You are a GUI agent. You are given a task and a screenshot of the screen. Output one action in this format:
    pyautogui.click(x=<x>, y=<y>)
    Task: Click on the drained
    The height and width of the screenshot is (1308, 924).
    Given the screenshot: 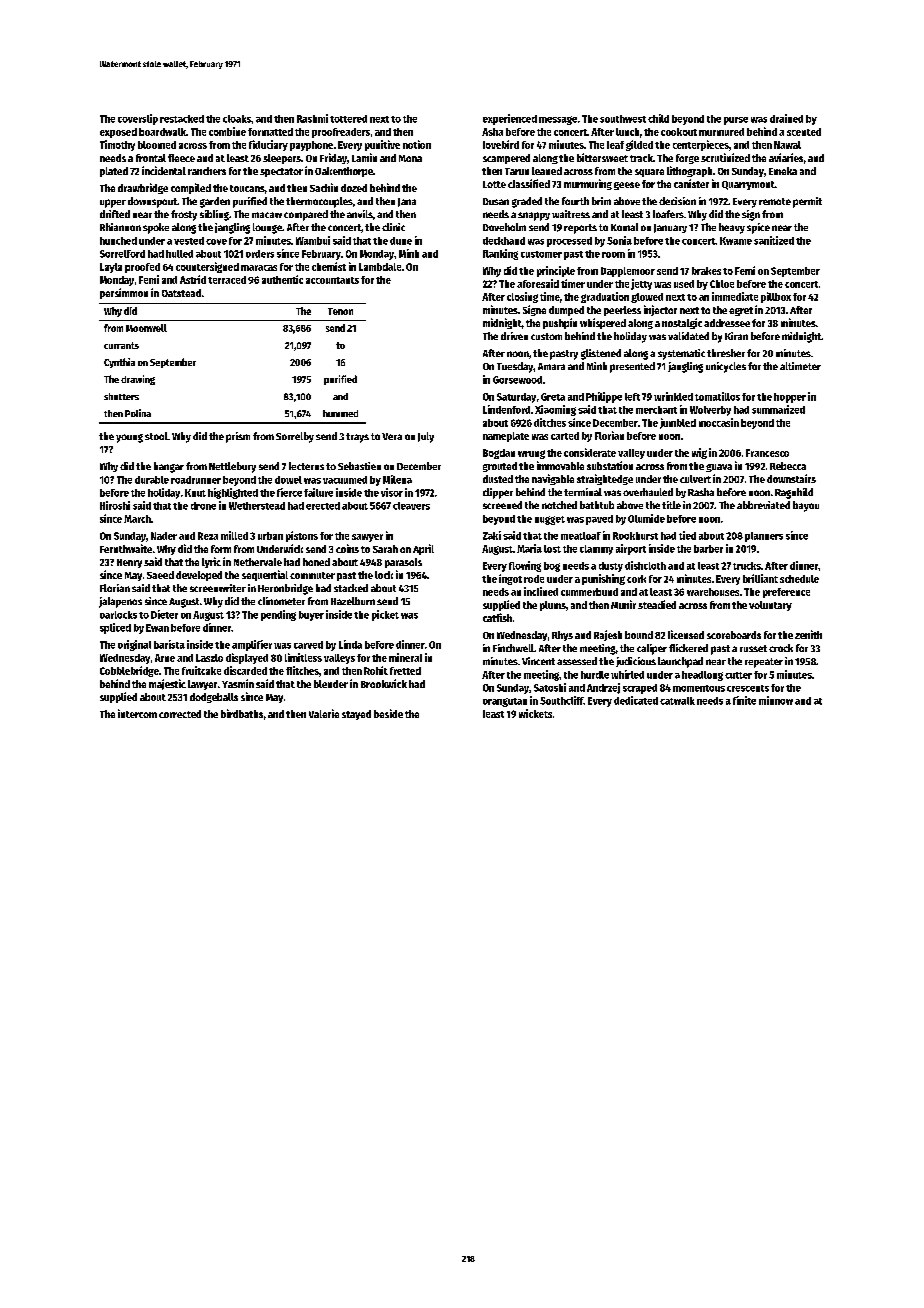 What is the action you would take?
    pyautogui.click(x=786, y=118)
